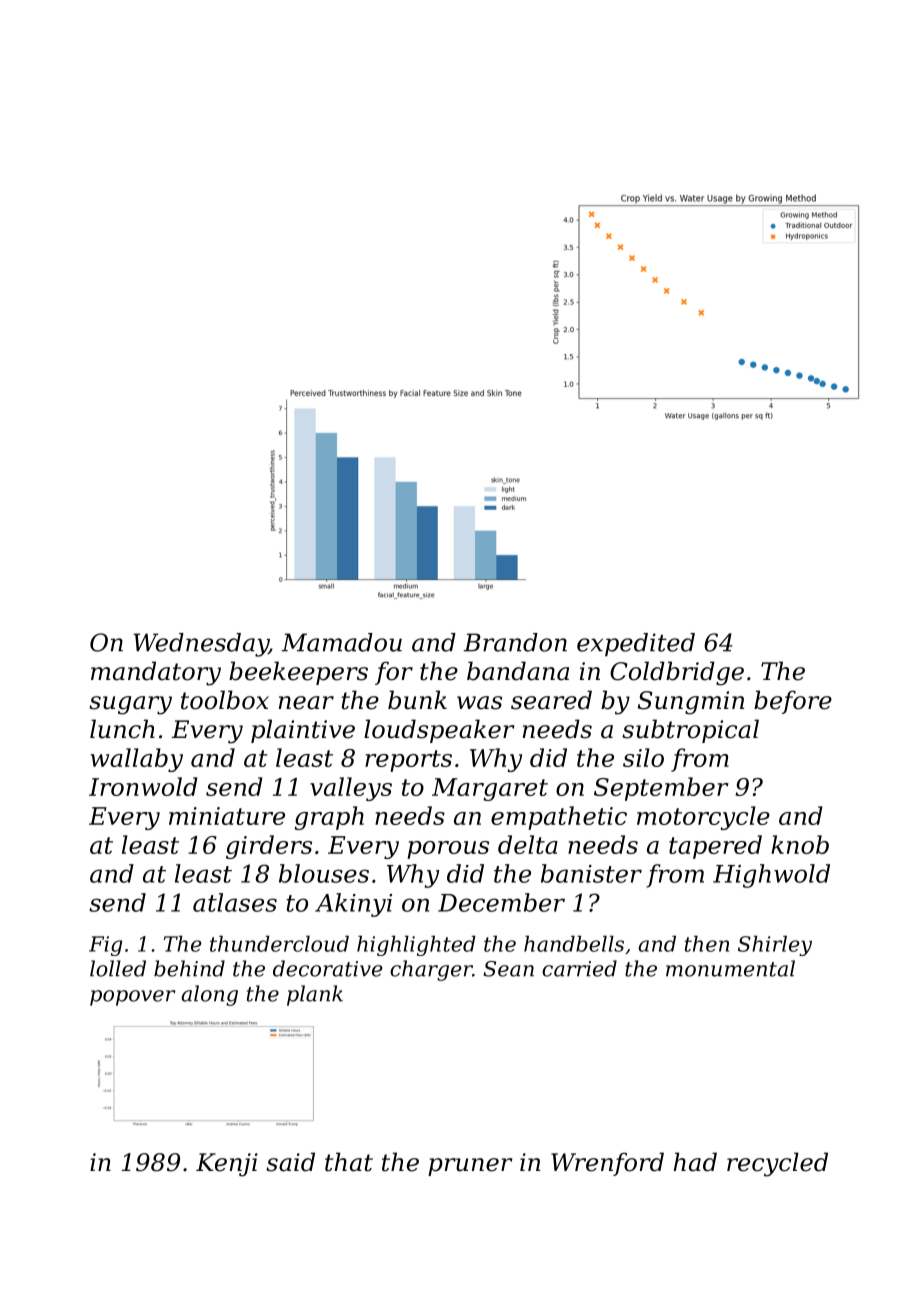 Image resolution: width=924 pixels, height=1314 pixels. What do you see at coordinates (730, 968) in the document?
I see `monumental` at bounding box center [730, 968].
